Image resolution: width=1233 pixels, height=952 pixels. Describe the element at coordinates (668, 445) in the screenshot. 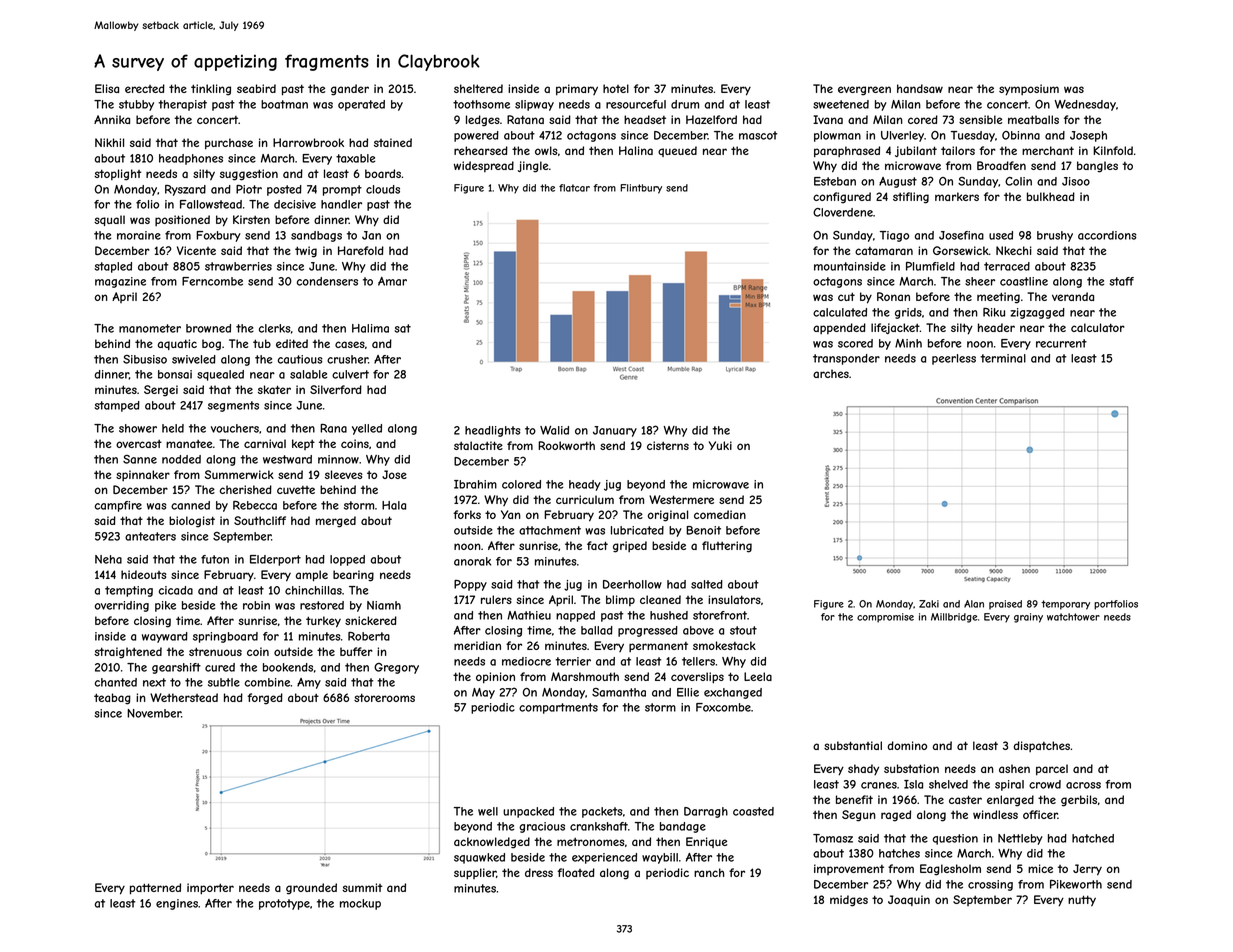

I see `cisterns` at that location.
